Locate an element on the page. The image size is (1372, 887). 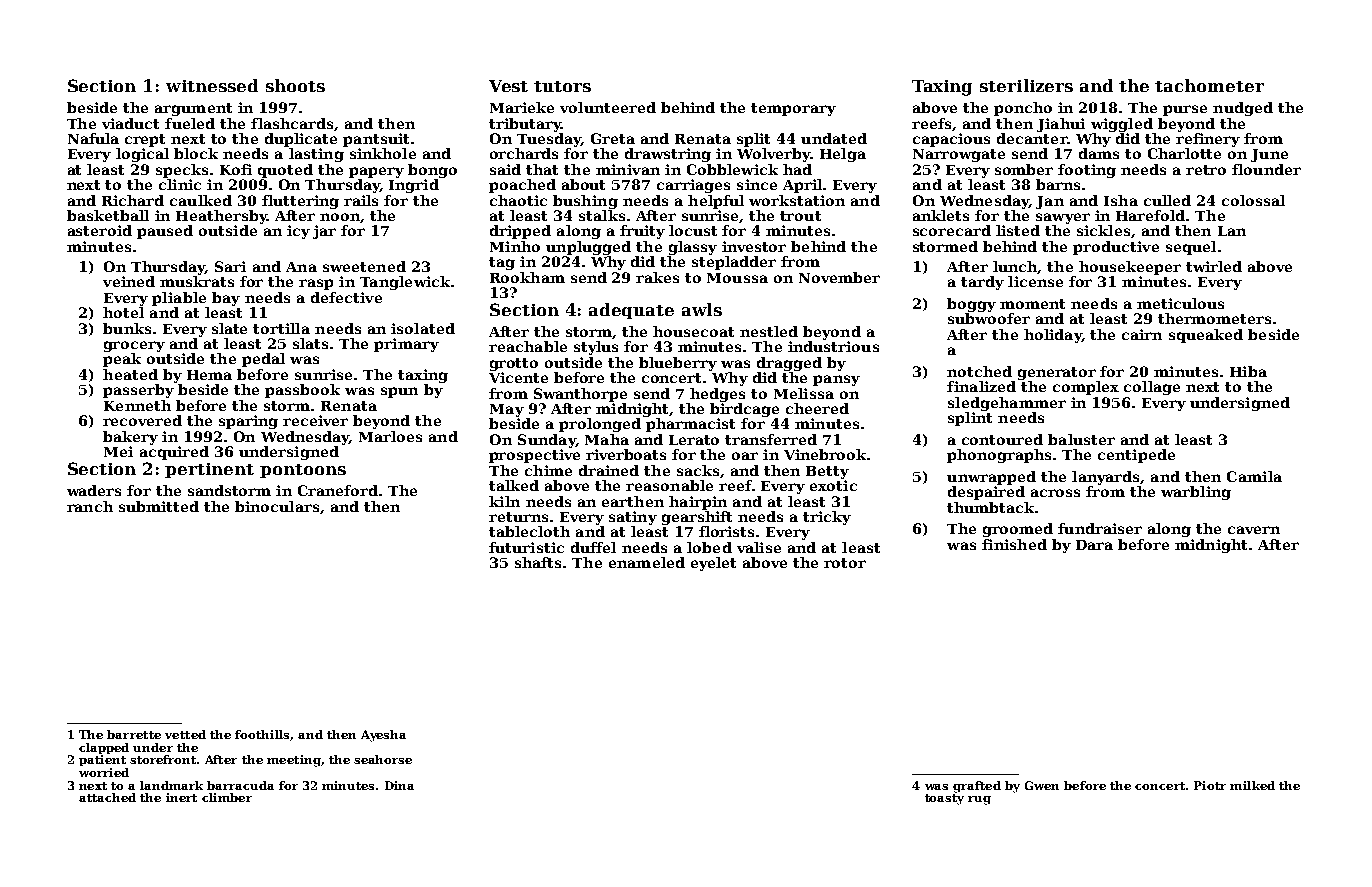
fueled is located at coordinates (190, 123).
